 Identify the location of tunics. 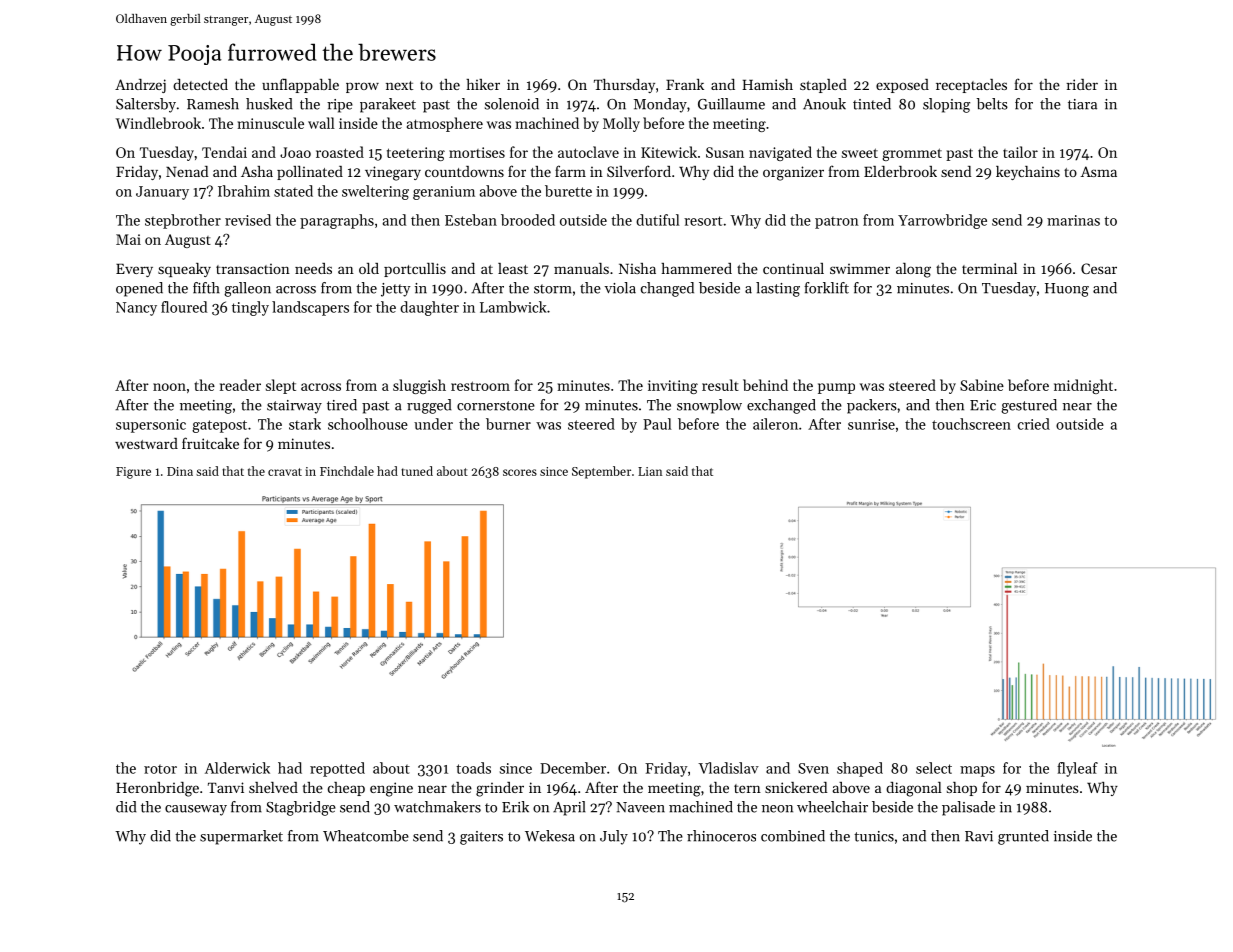
(874, 836).
